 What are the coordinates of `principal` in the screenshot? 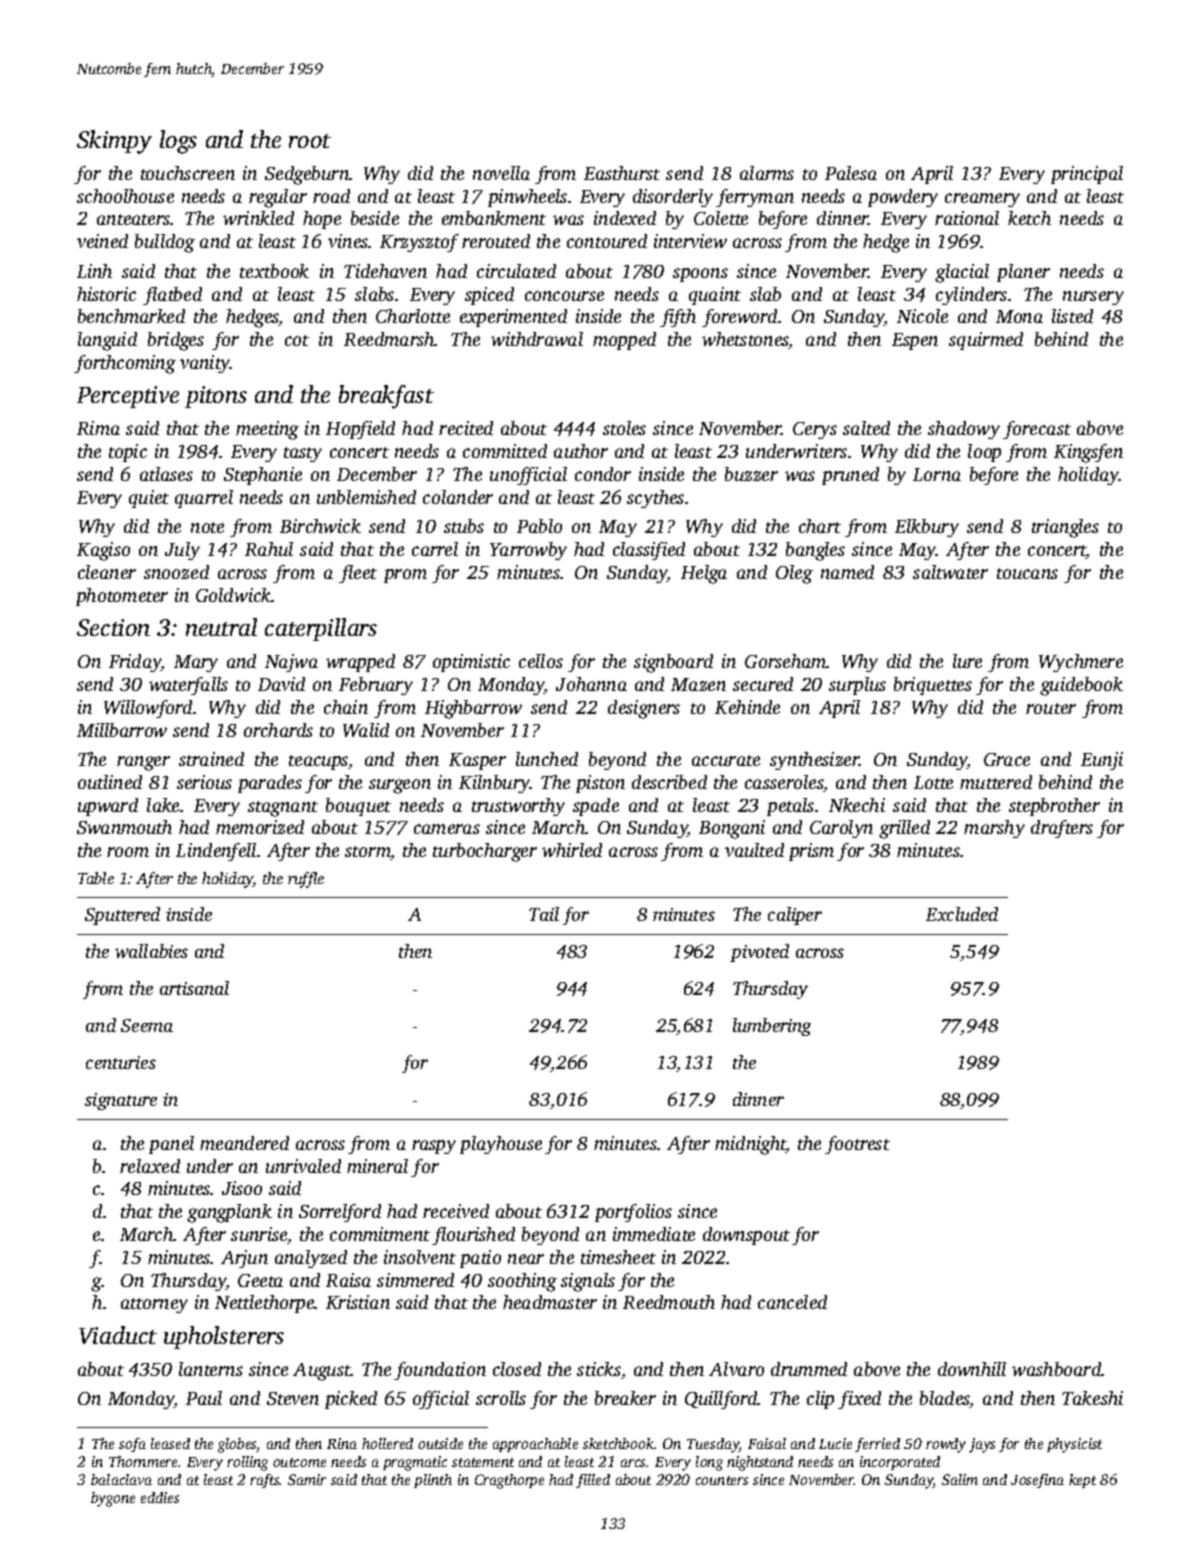 It's located at (1087, 175).
